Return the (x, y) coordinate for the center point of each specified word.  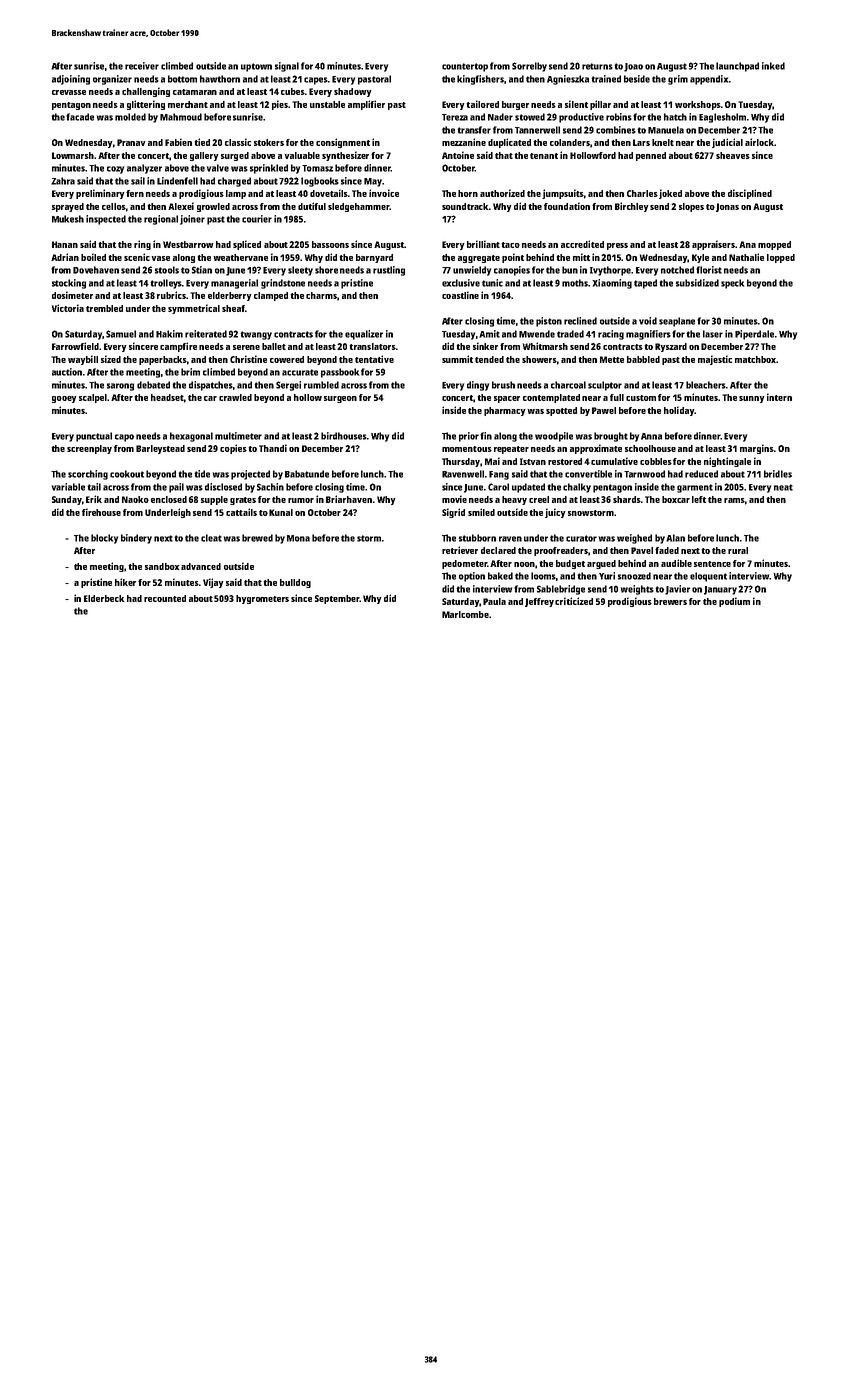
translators (372, 346)
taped (645, 284)
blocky (104, 539)
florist (709, 270)
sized (111, 359)
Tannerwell (537, 130)
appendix (709, 80)
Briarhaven (349, 499)
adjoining (71, 80)
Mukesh (68, 219)
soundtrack (465, 206)
